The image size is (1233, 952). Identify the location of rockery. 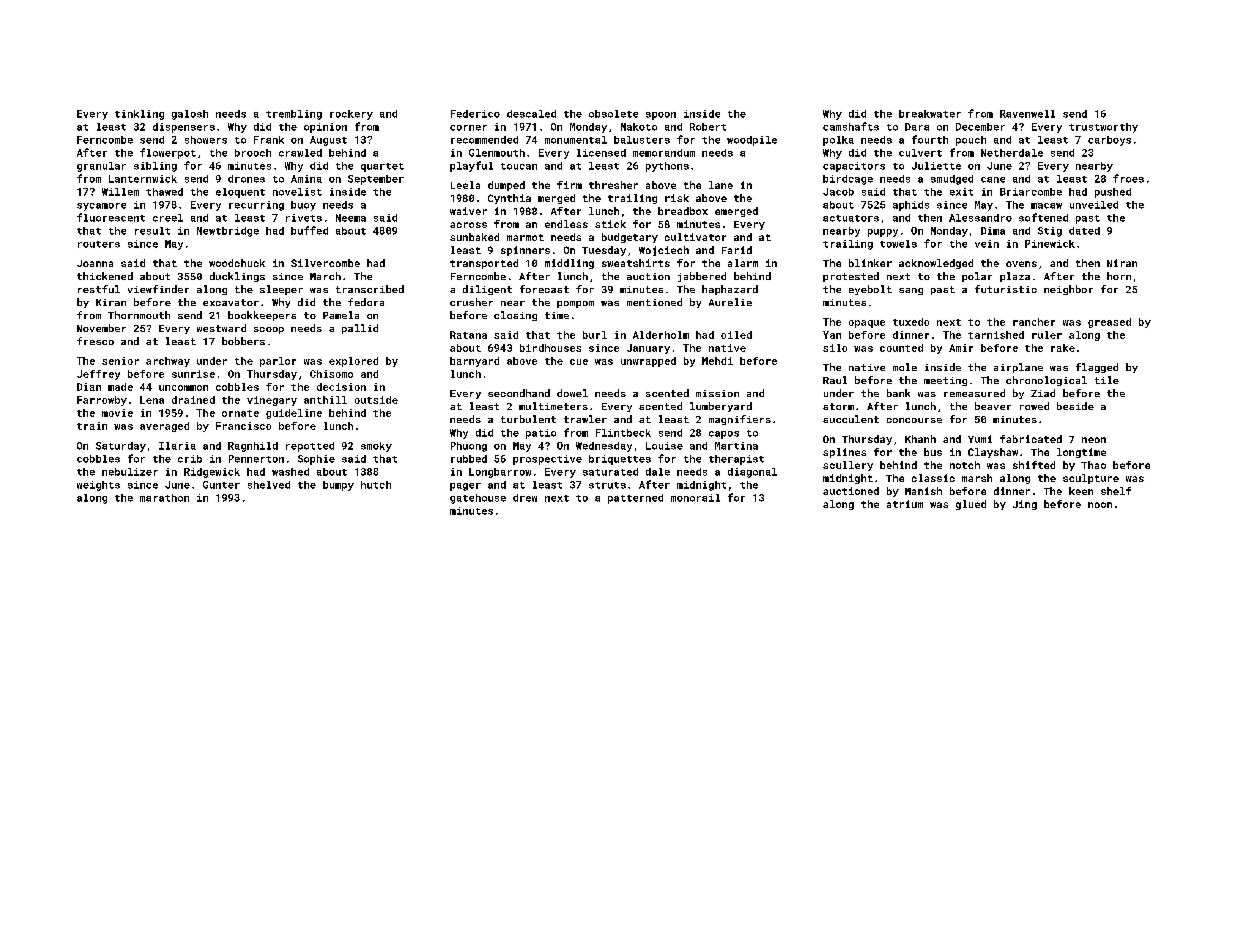
(351, 115).
